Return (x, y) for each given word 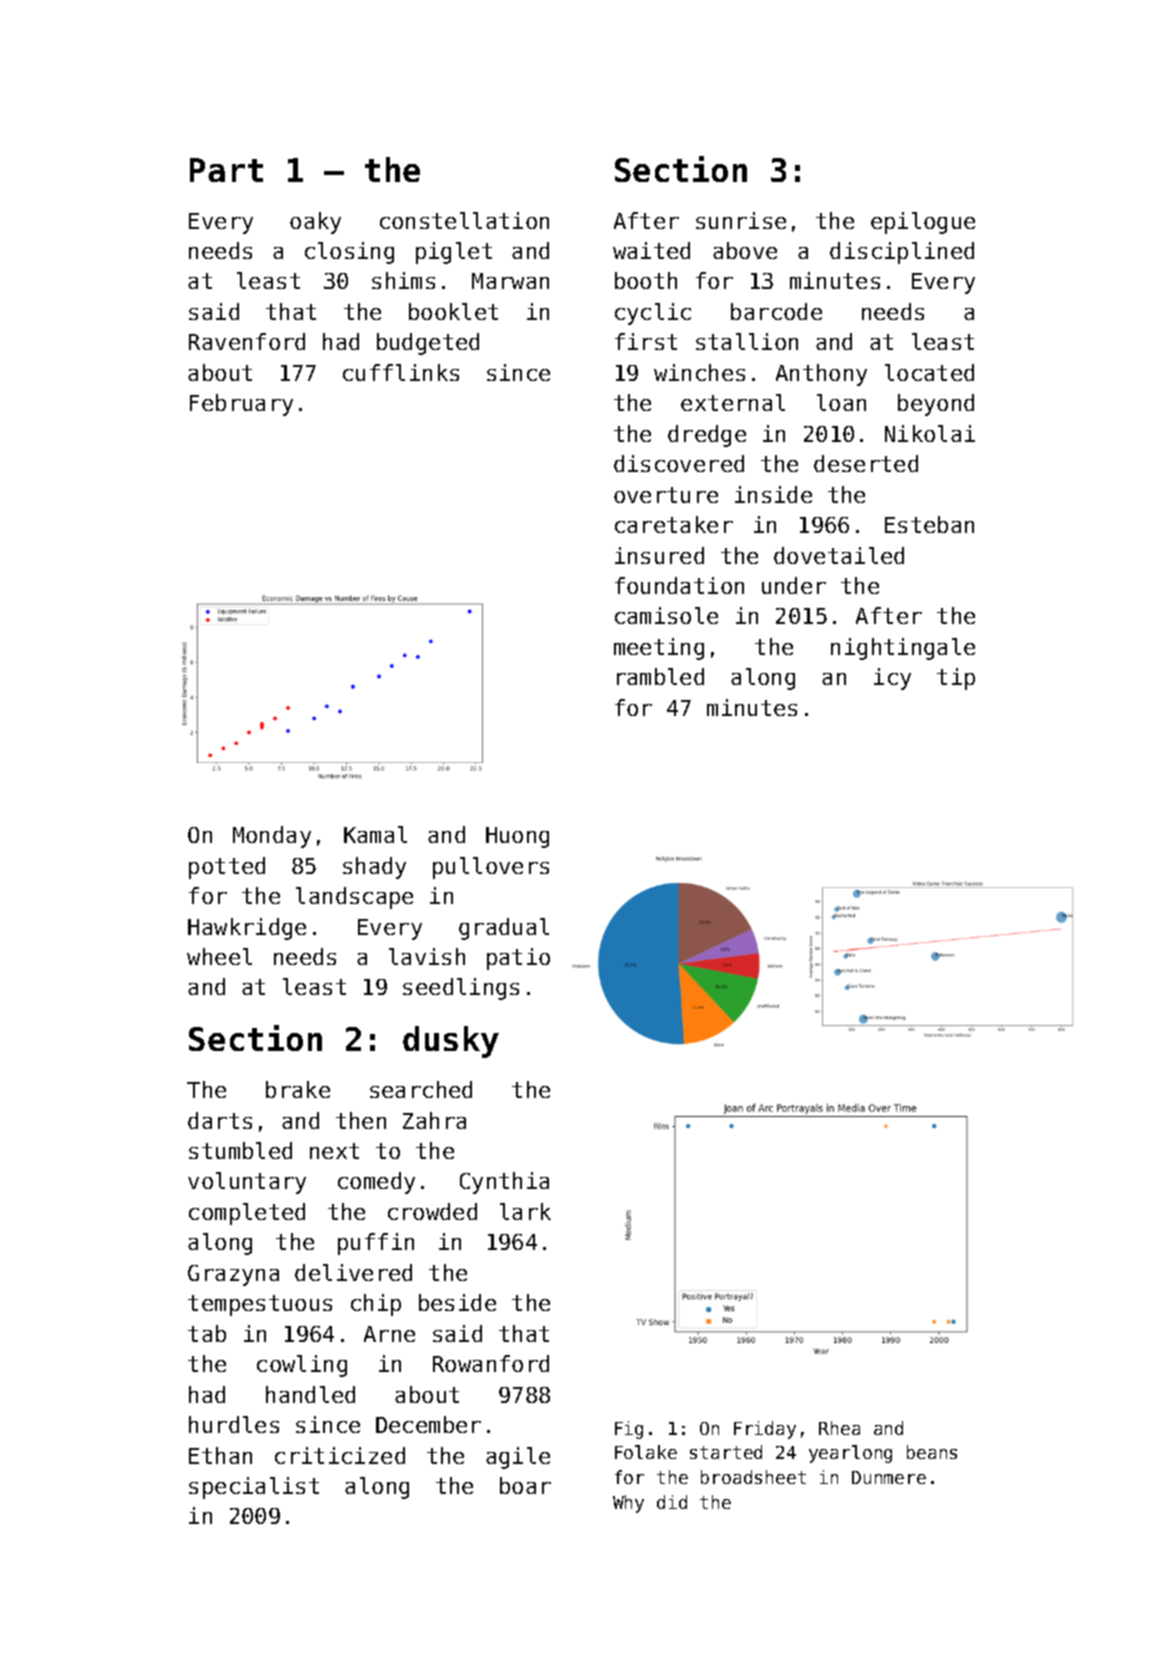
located (929, 372)
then (361, 1120)
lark (525, 1211)
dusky (451, 1042)
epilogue (923, 223)
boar (525, 1485)
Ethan (220, 1455)
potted (227, 868)
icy (892, 679)
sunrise (741, 220)
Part (226, 170)
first (646, 341)
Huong (517, 837)
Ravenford (247, 341)
